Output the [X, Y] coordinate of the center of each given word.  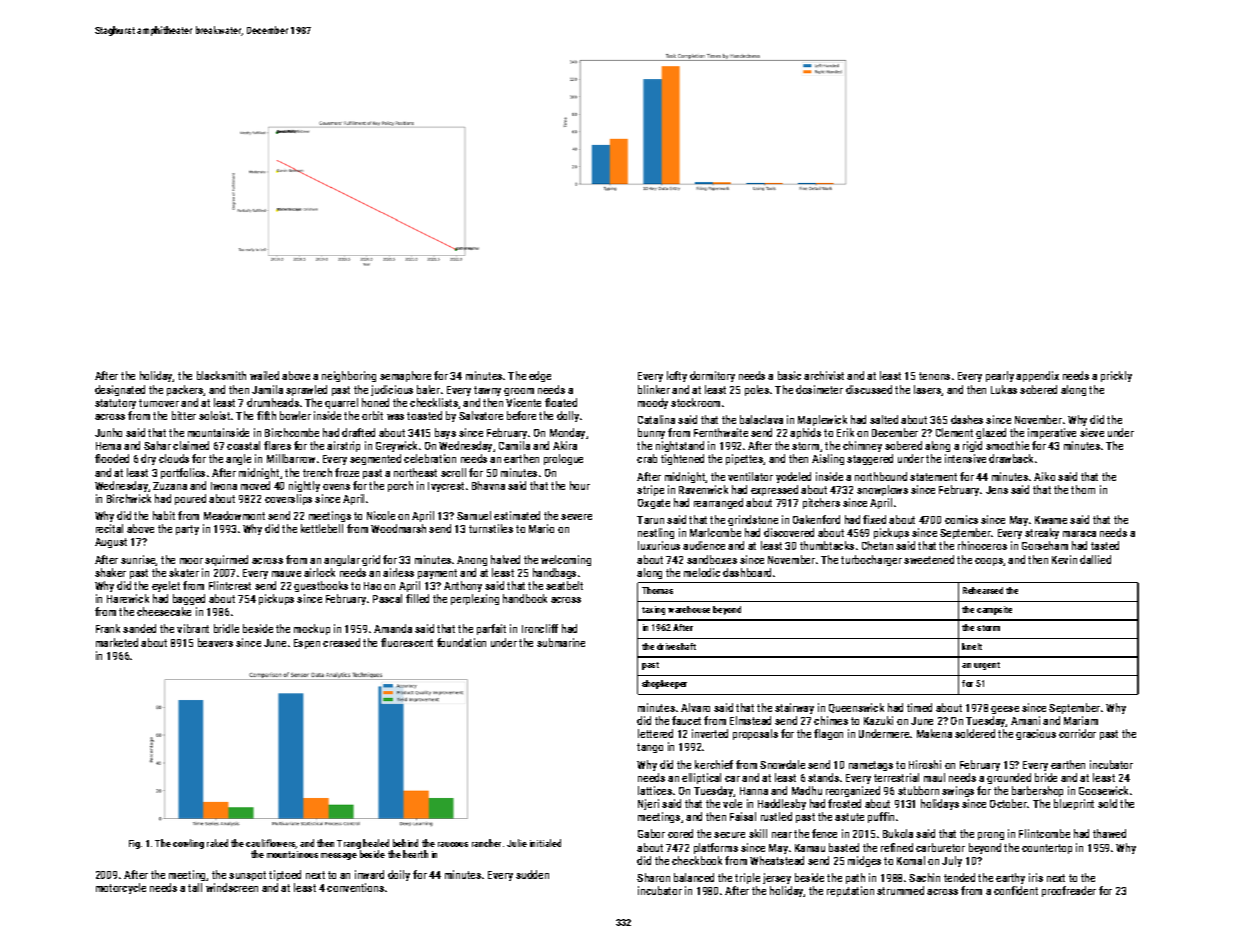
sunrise [138, 560]
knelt [972, 646]
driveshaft [676, 646]
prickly [1116, 376]
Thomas [657, 590]
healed [376, 843]
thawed [1109, 833]
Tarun [650, 520]
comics [961, 519]
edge [540, 376]
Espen [307, 644]
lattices [655, 790]
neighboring [349, 376]
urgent [987, 666]
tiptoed [285, 875]
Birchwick [129, 498]
